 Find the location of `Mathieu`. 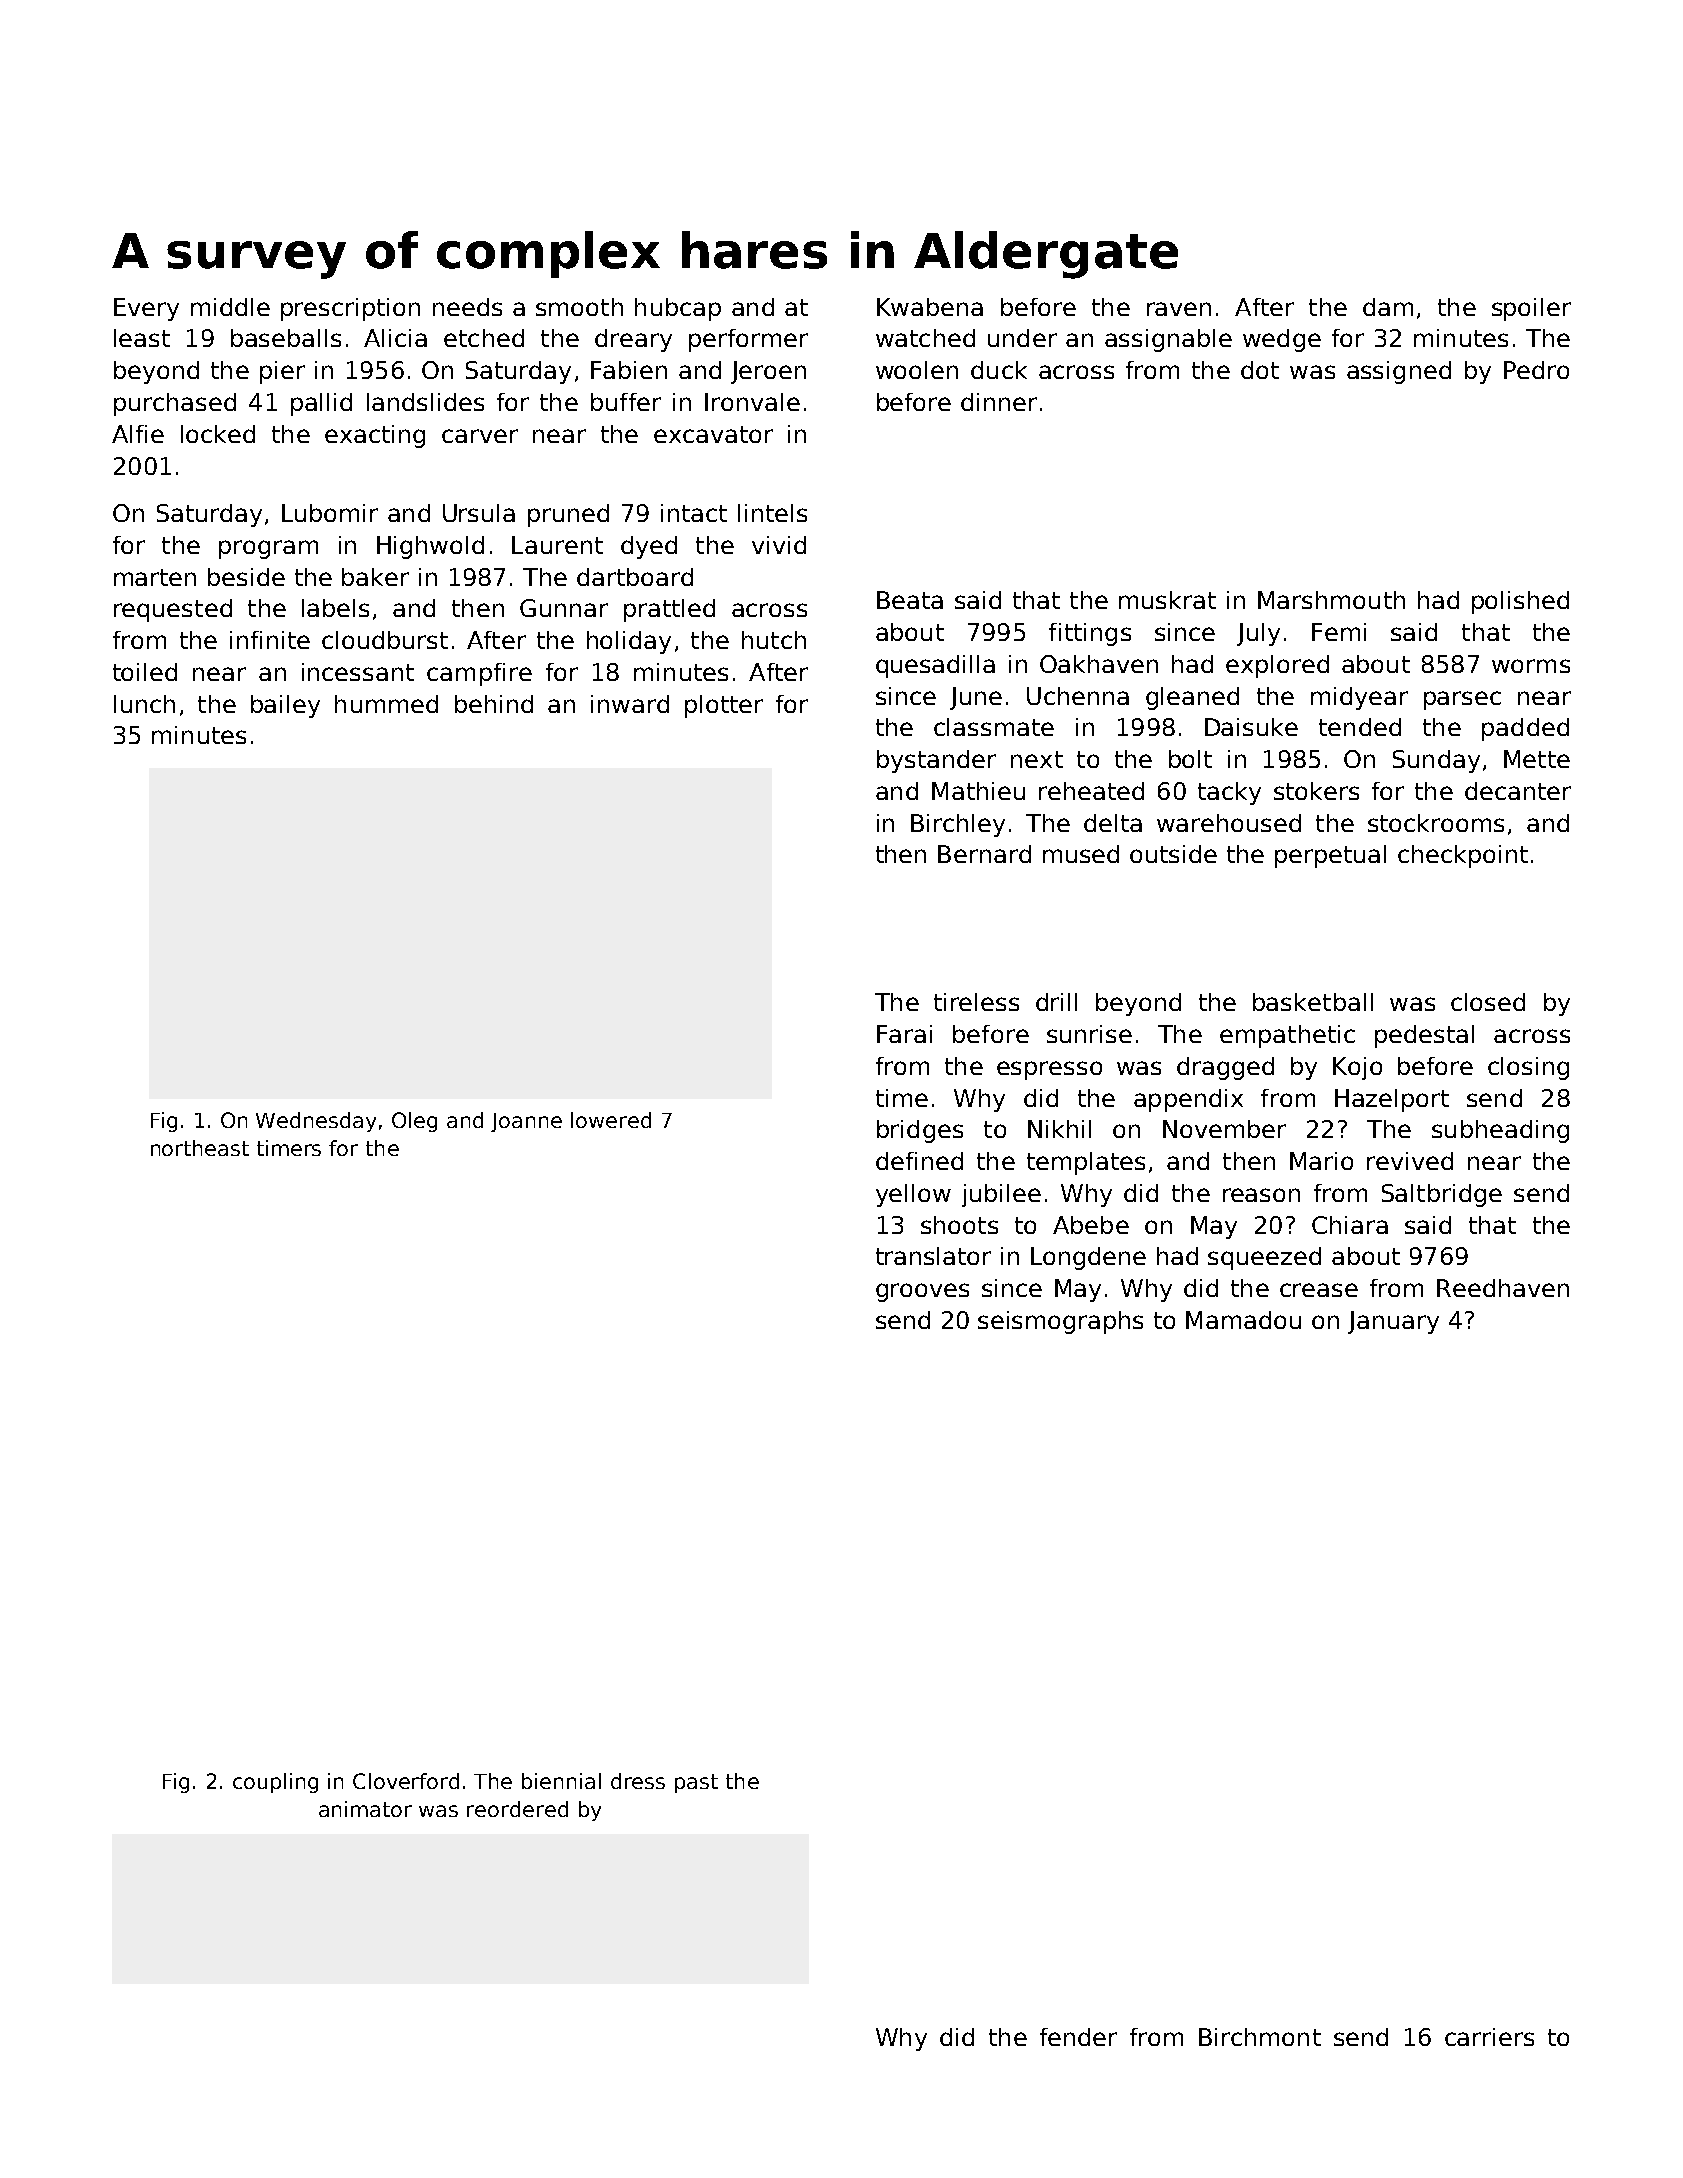

Mathieu is located at coordinates (978, 791).
